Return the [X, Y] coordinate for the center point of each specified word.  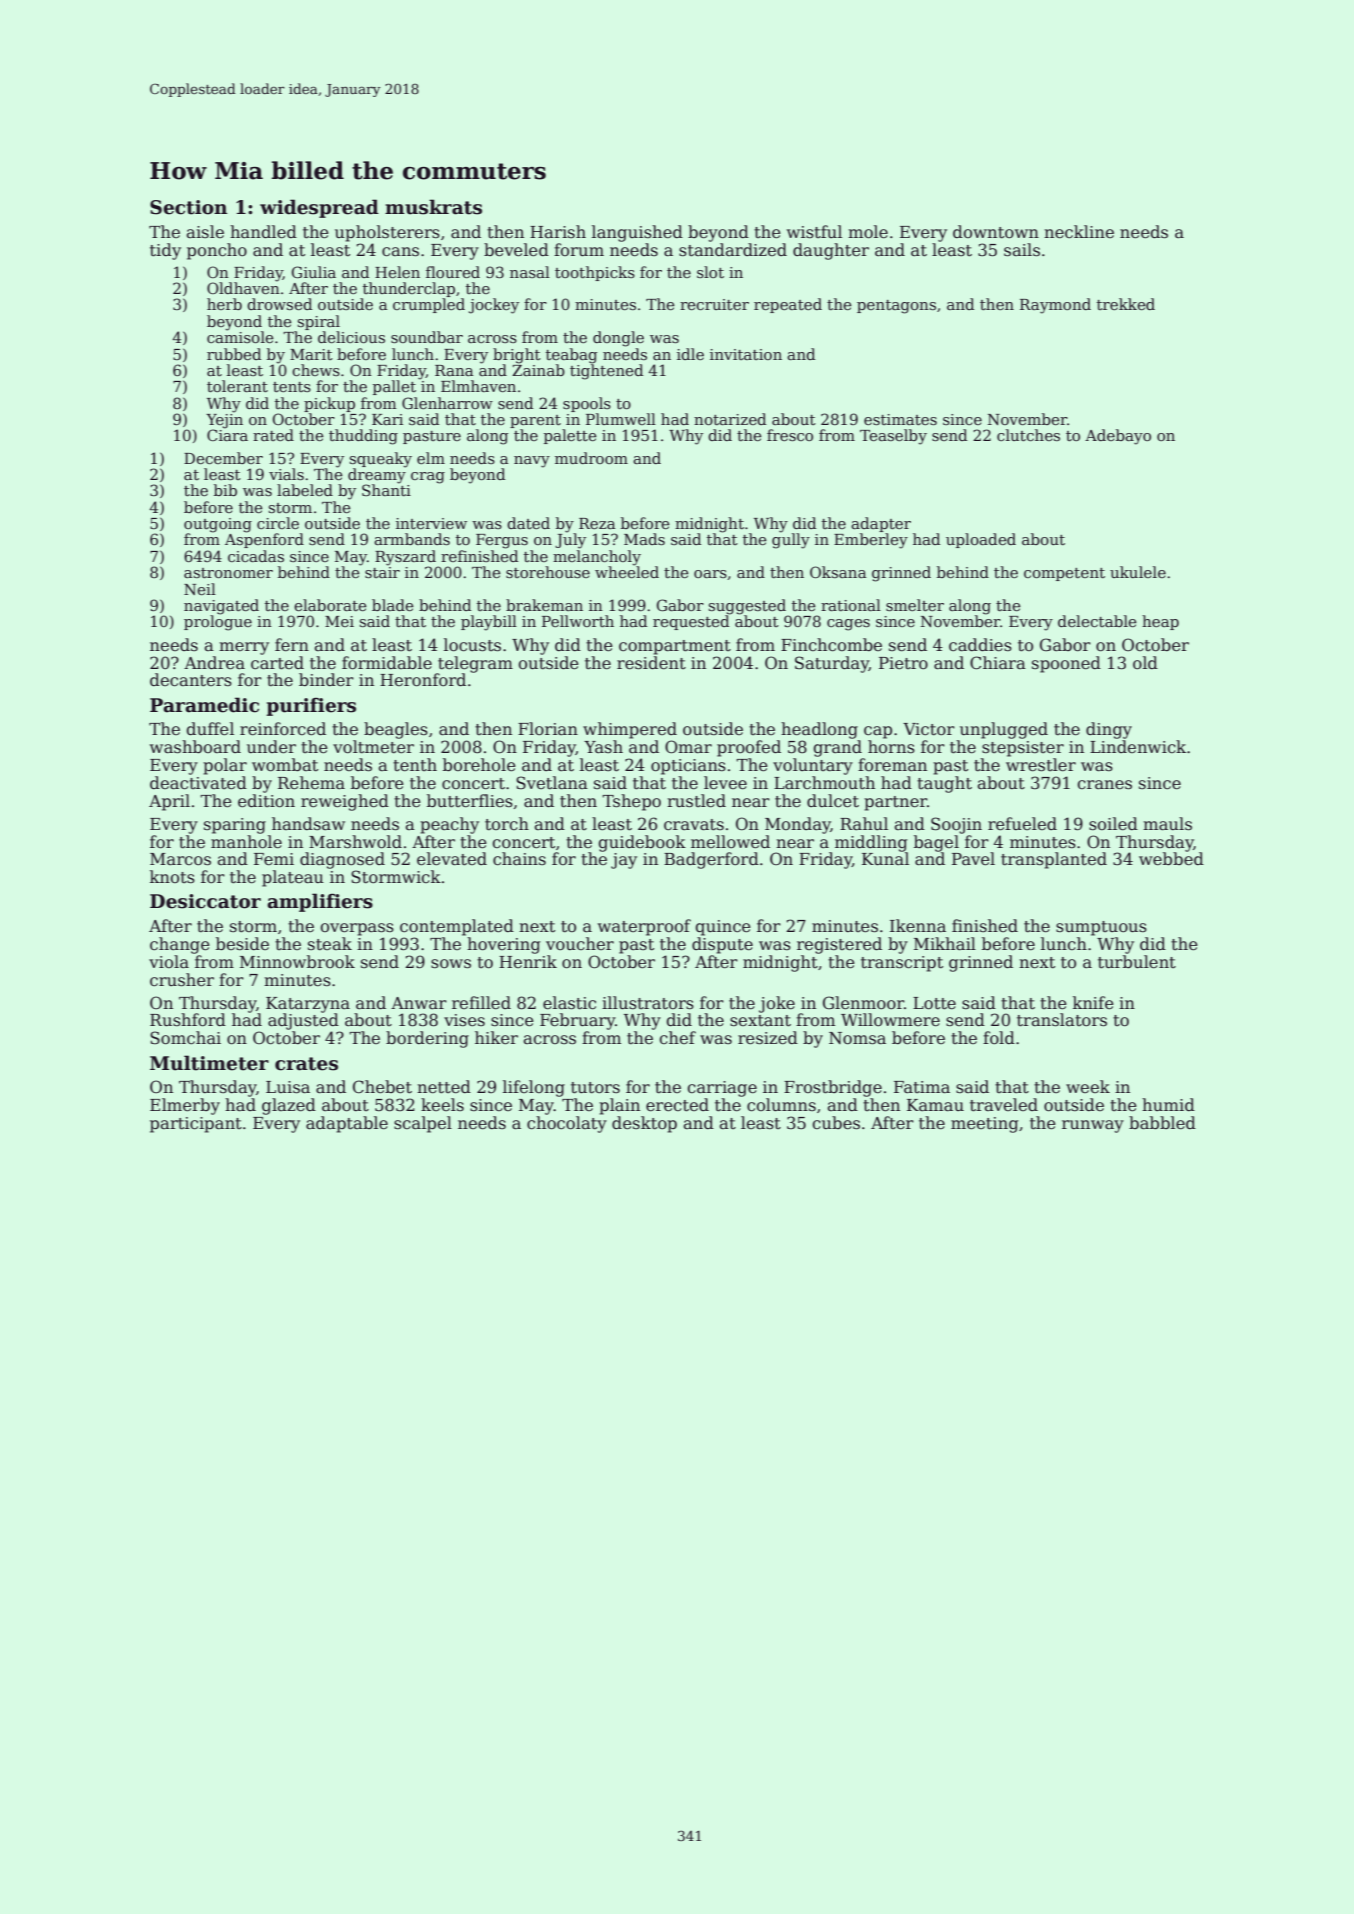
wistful [814, 231]
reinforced [283, 729]
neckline [1079, 232]
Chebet [382, 1087]
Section [188, 207]
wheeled [627, 572]
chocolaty [567, 1124]
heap [1160, 622]
